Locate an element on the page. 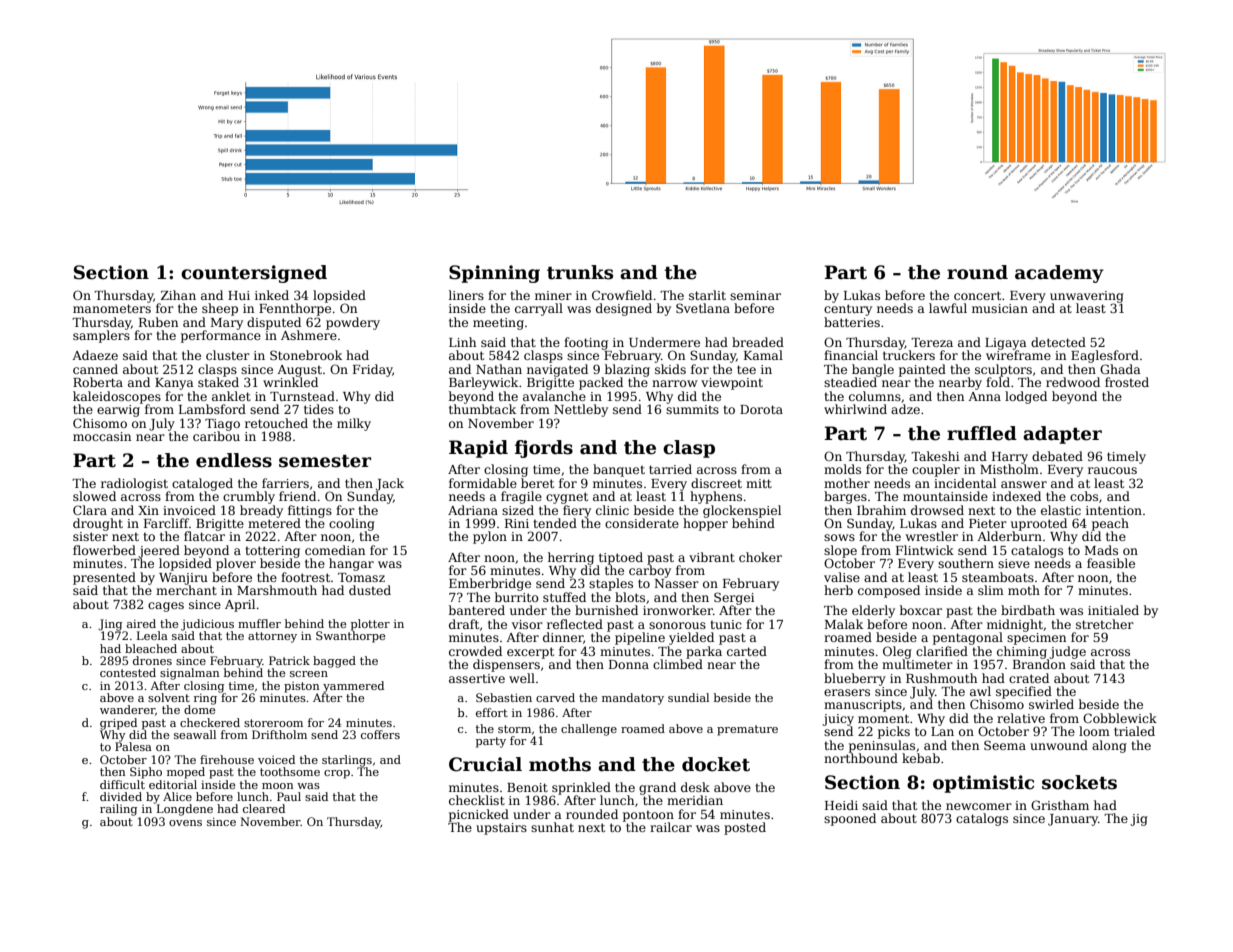 Image resolution: width=1233 pixels, height=952 pixels. Sebastien is located at coordinates (504, 697).
